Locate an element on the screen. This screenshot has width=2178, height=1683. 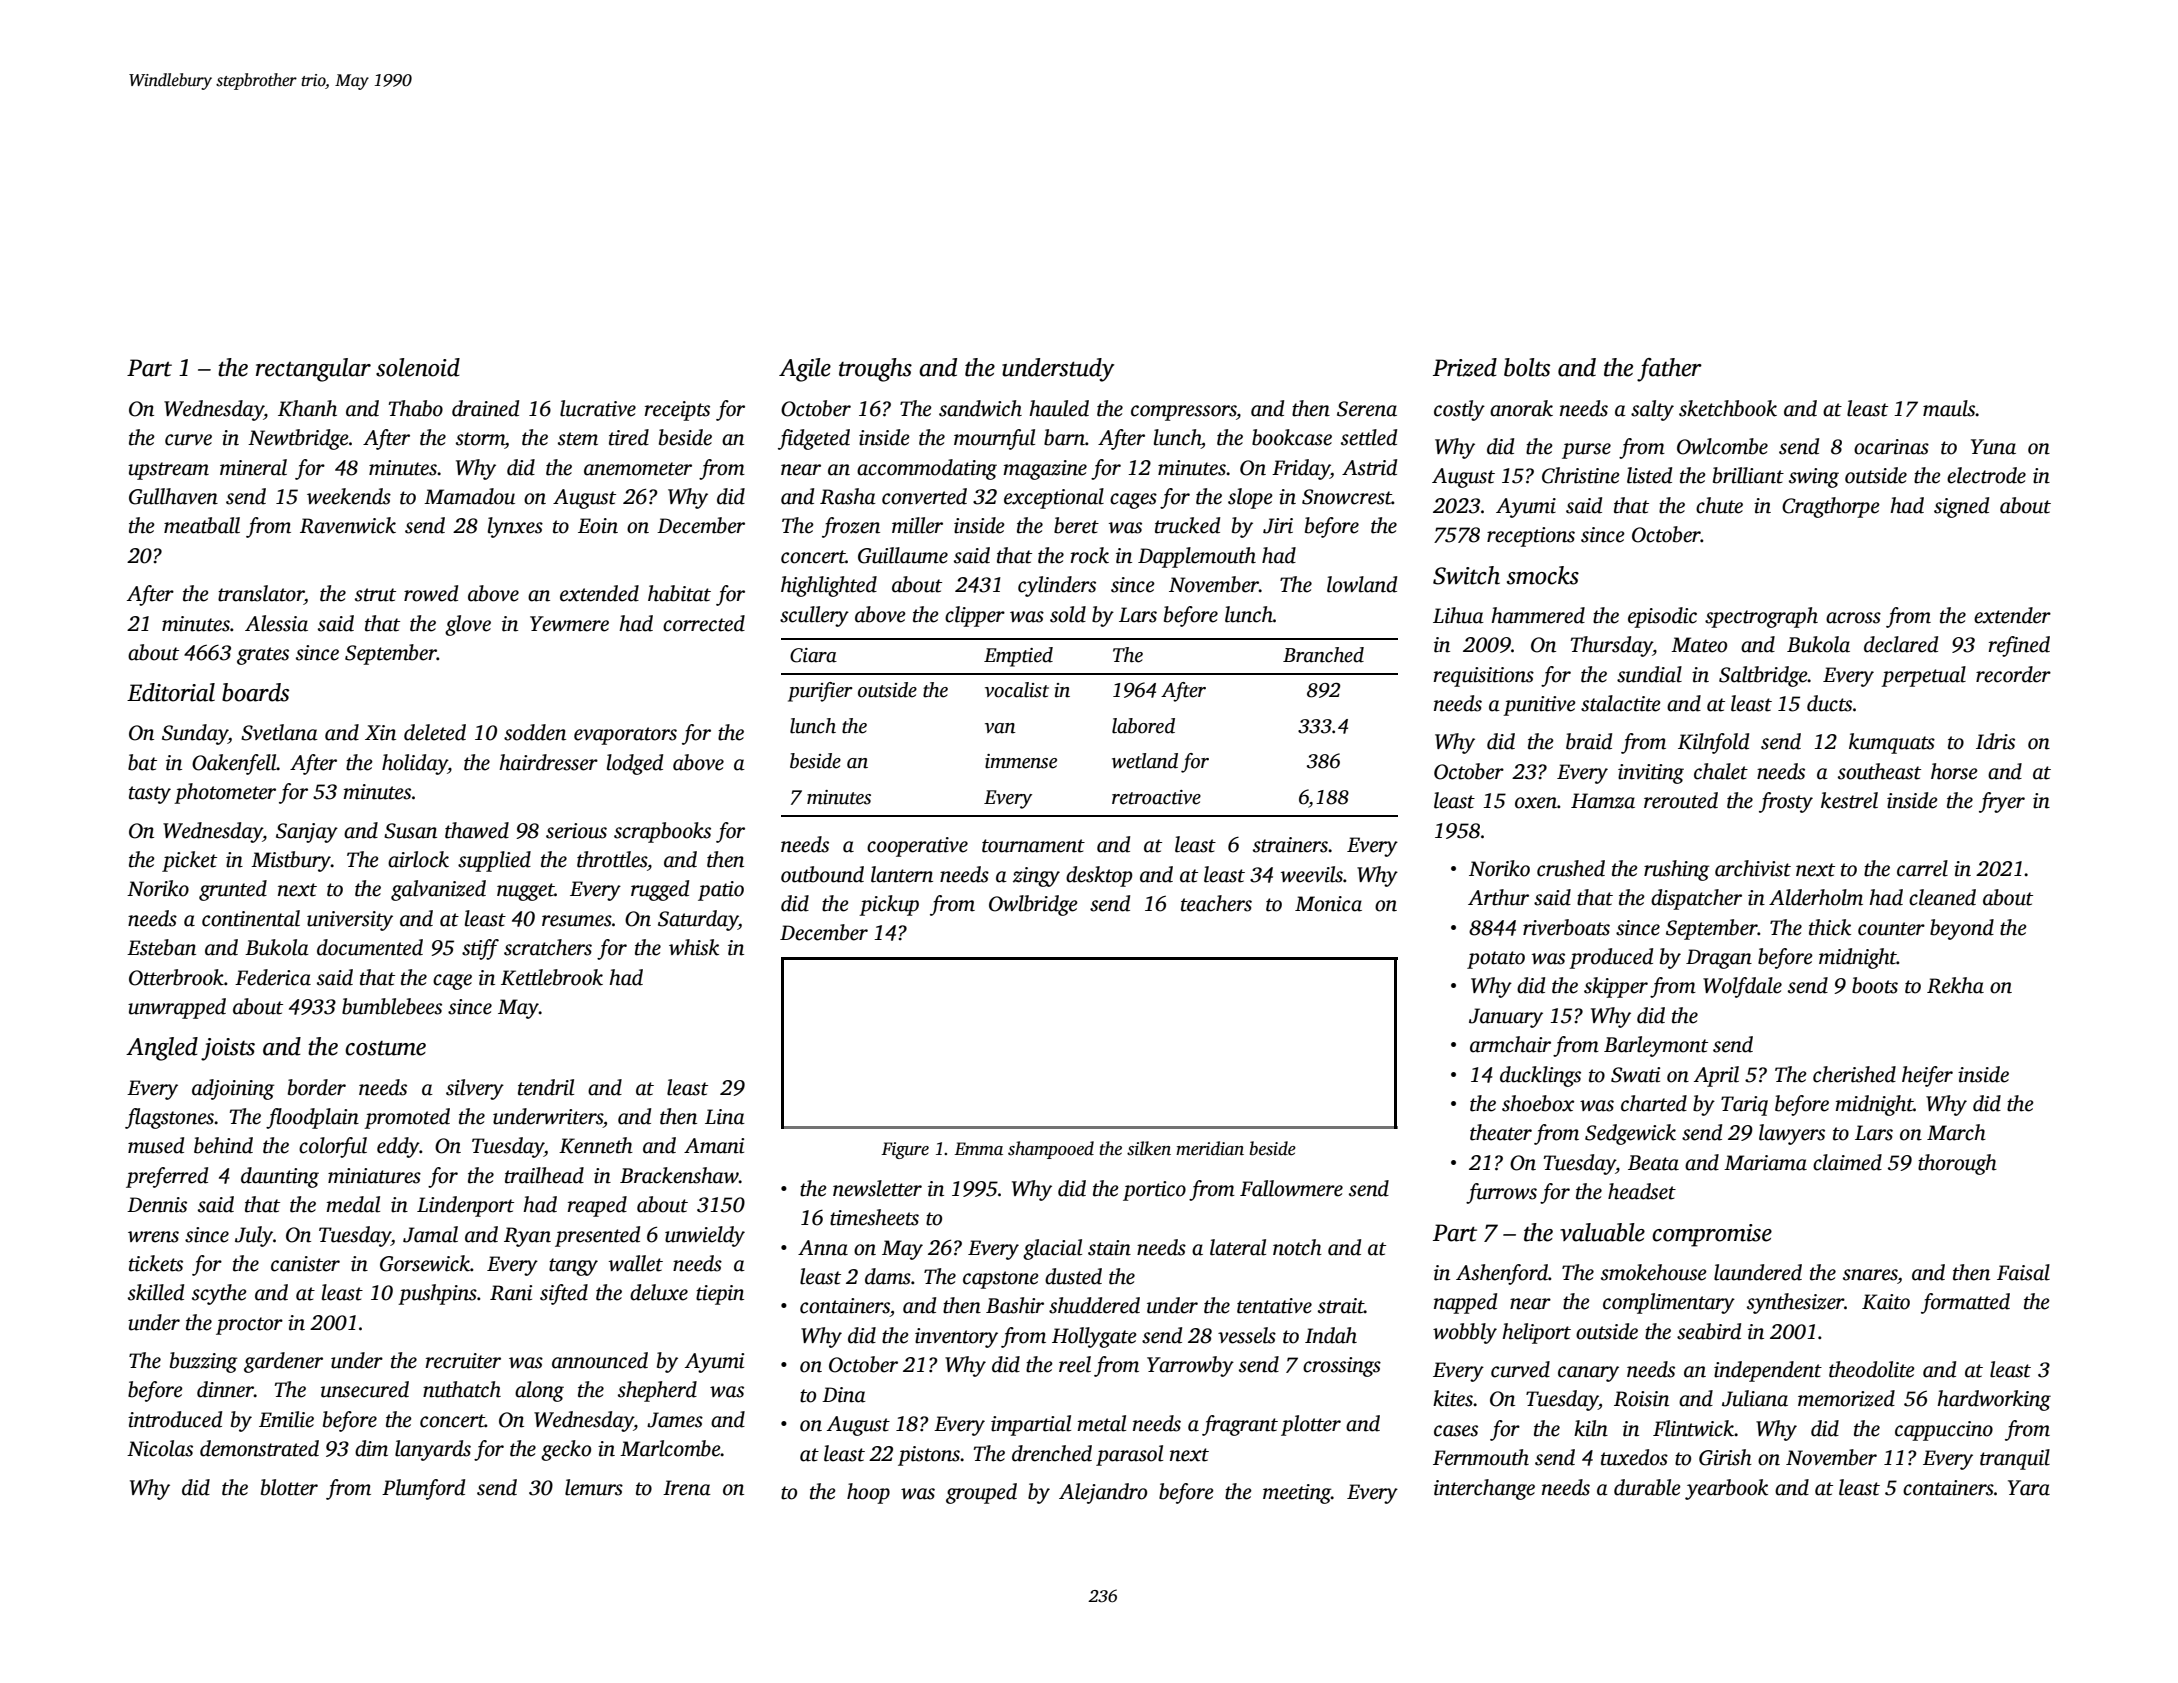
retroactive is located at coordinates (1156, 797).
